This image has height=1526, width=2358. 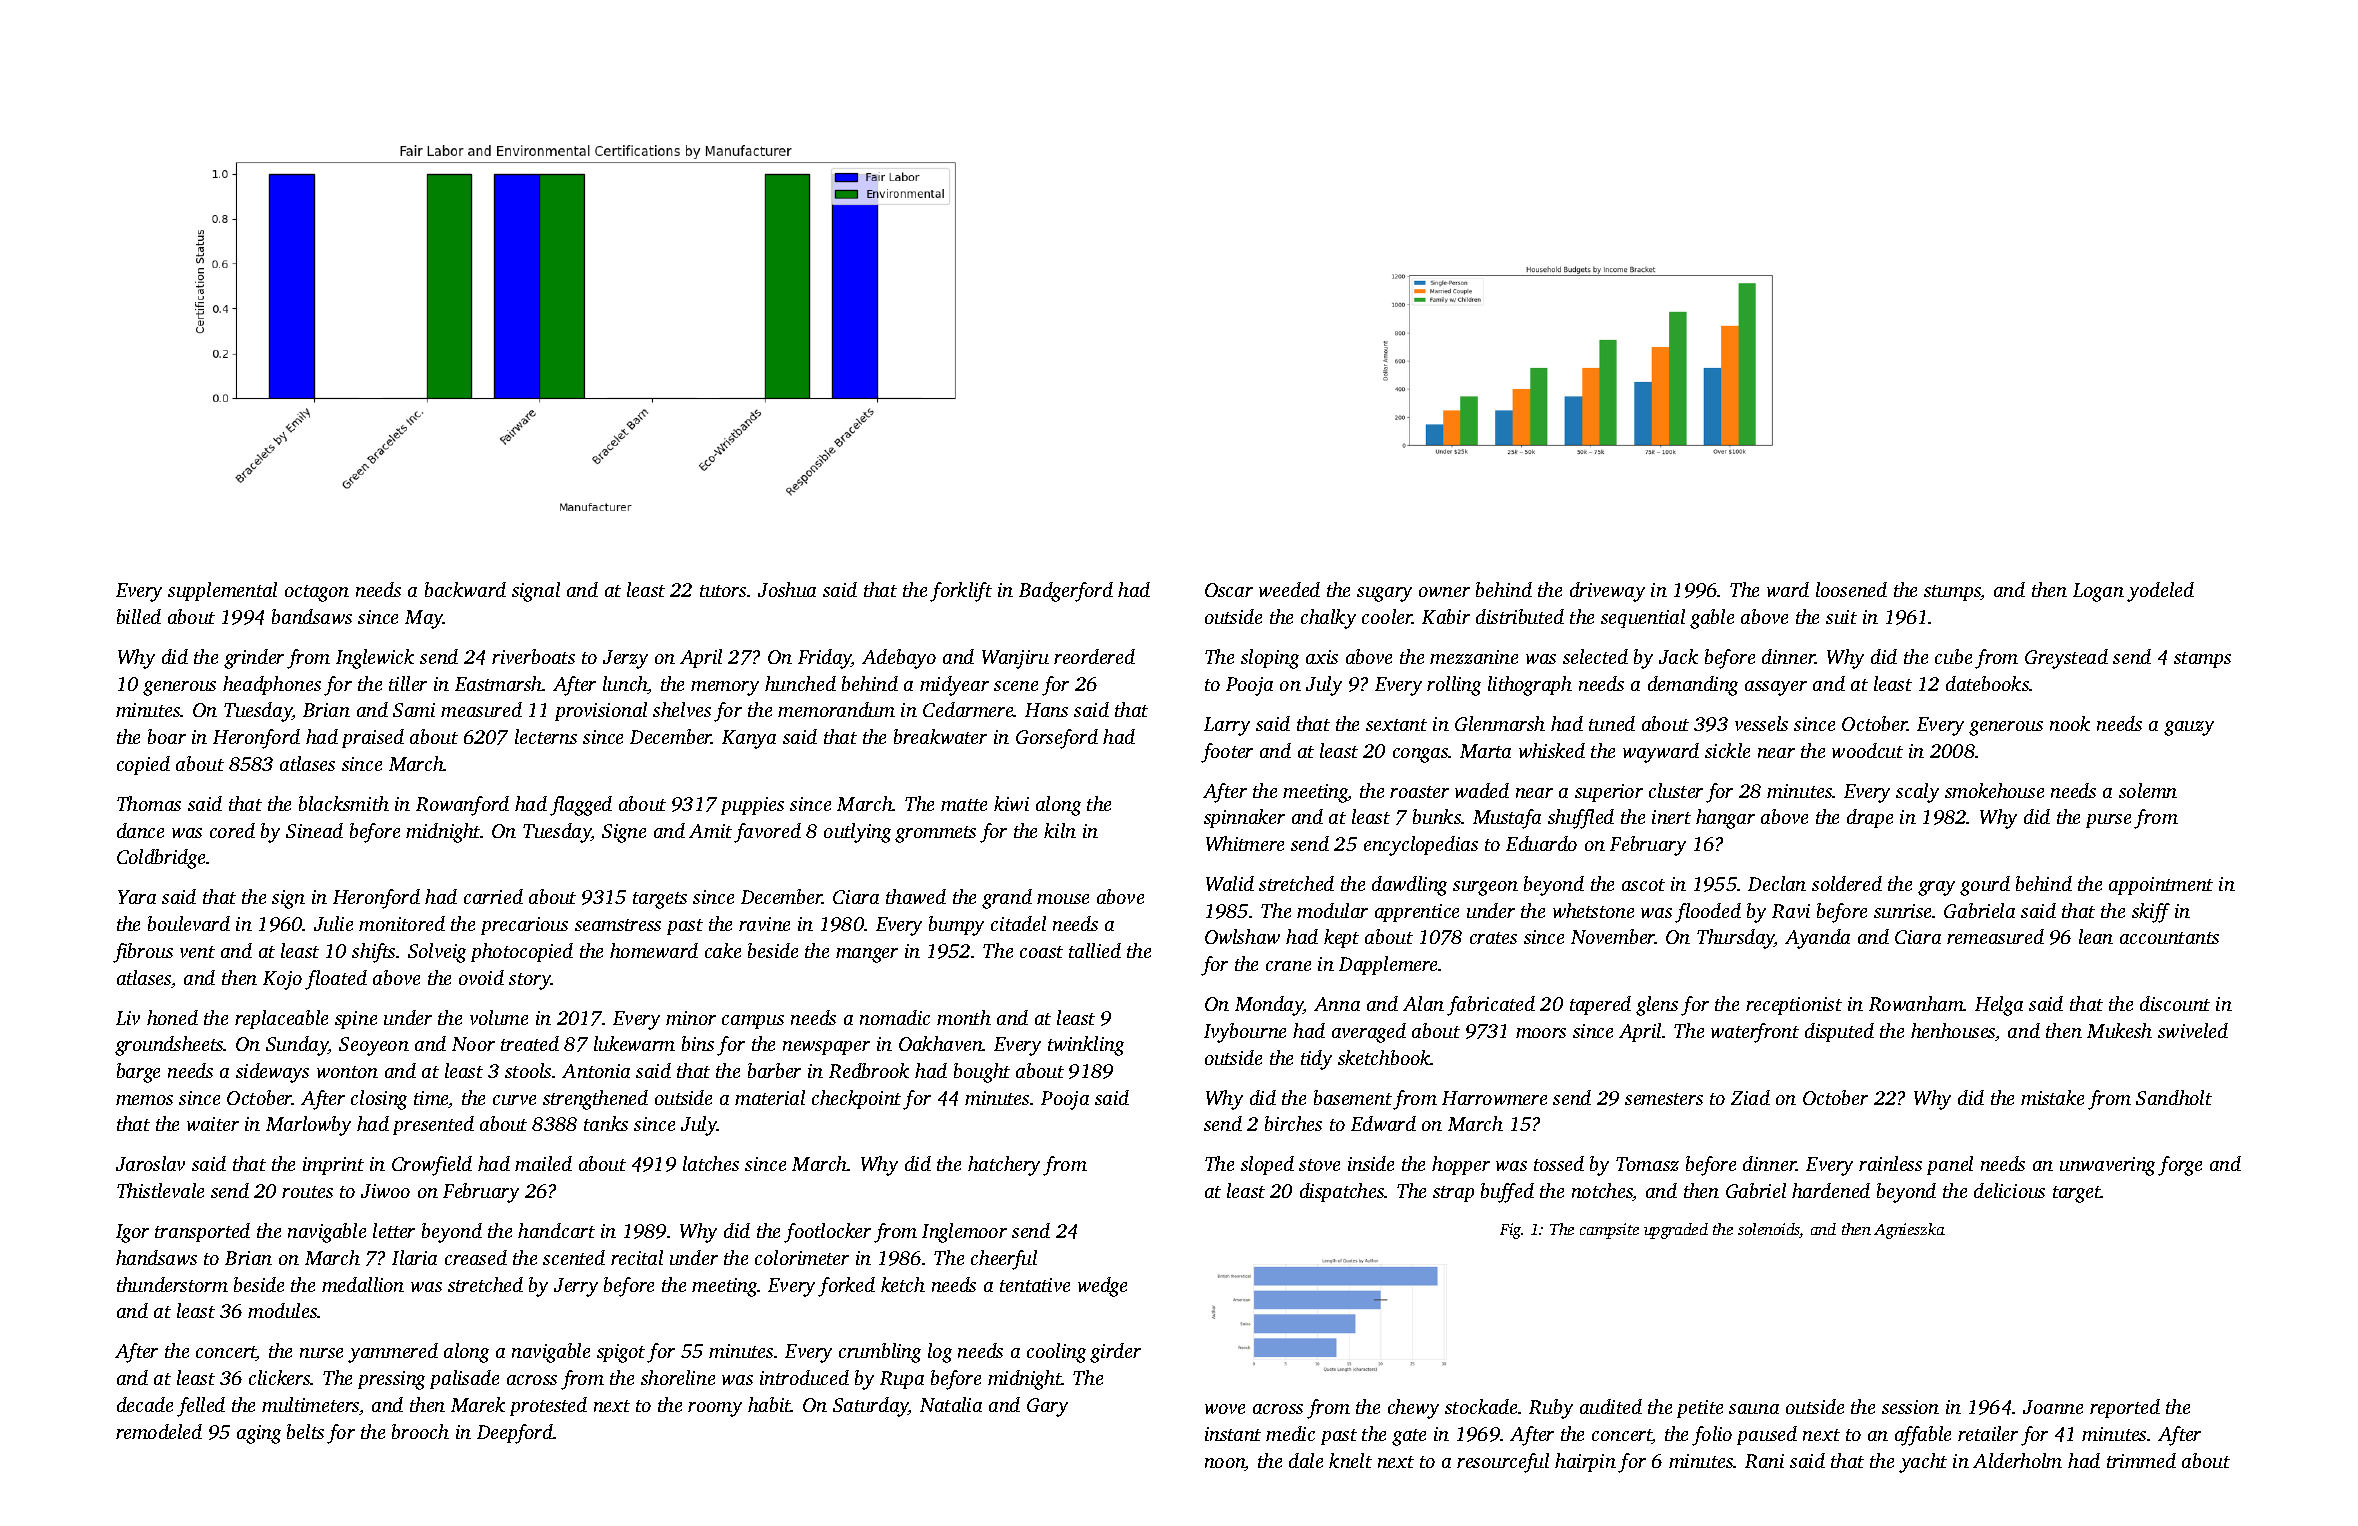 I want to click on Agnieszka, so click(x=1909, y=1231).
